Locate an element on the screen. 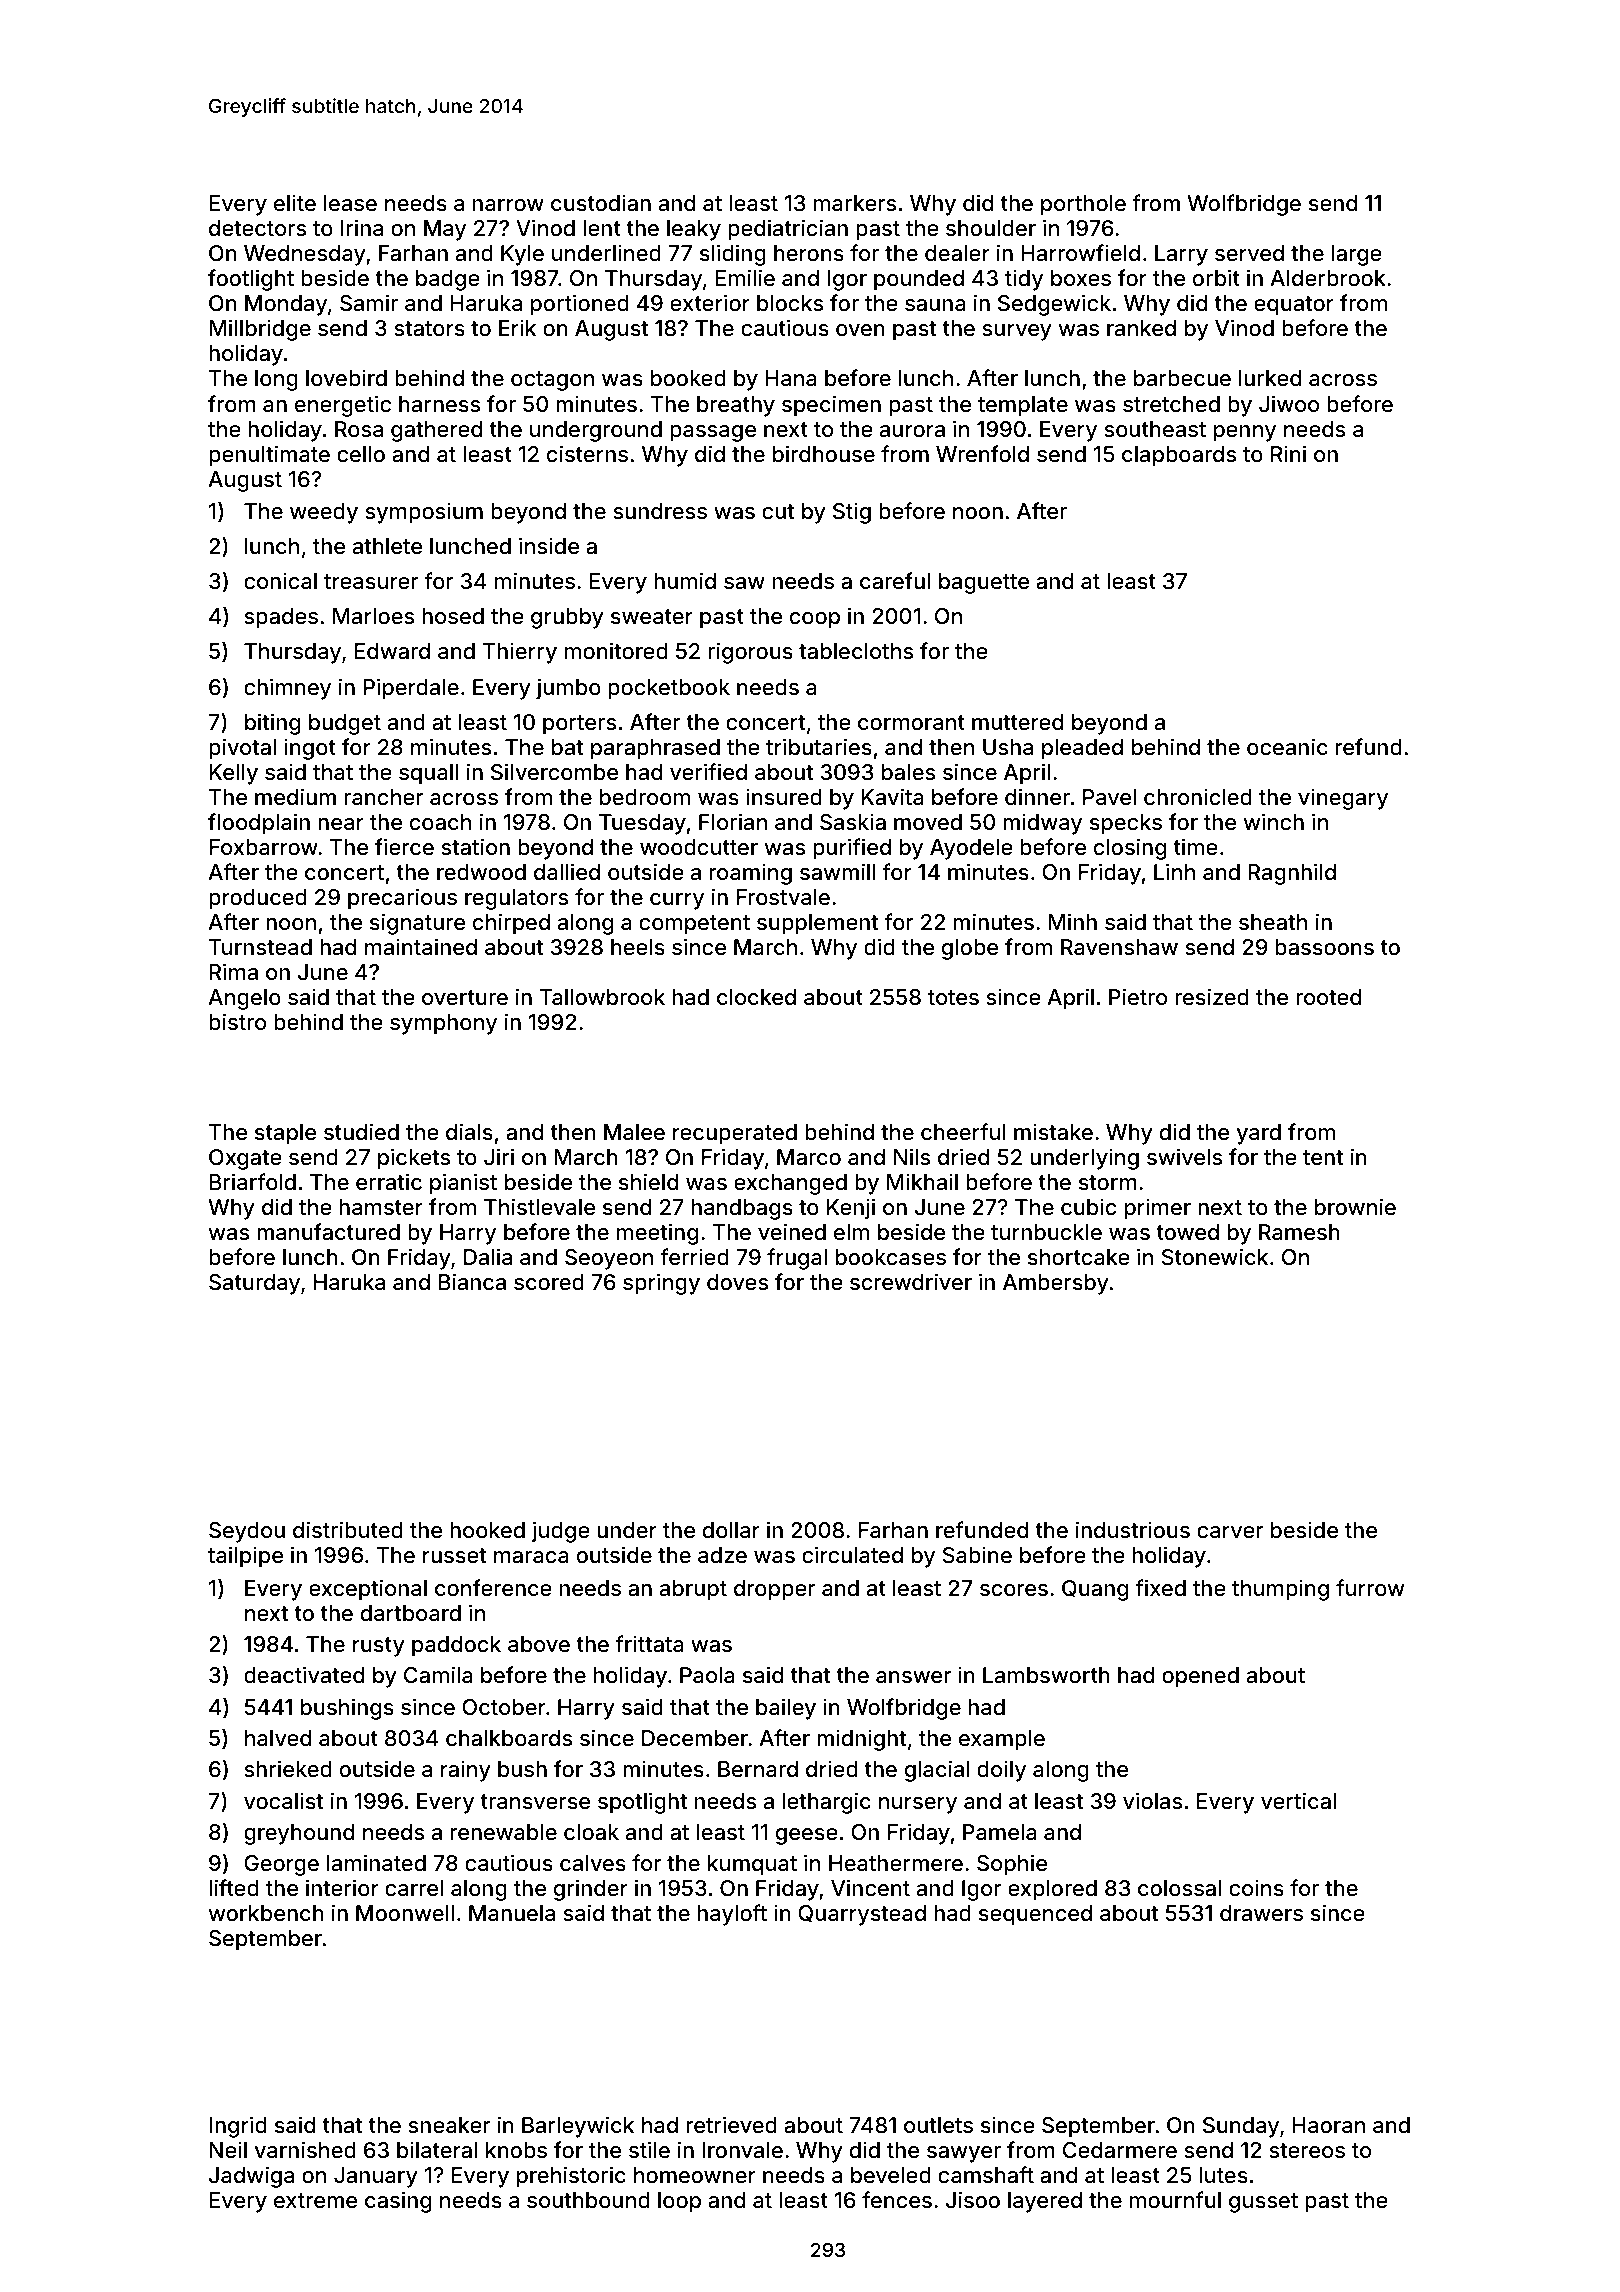  Saturday is located at coordinates (254, 1284).
